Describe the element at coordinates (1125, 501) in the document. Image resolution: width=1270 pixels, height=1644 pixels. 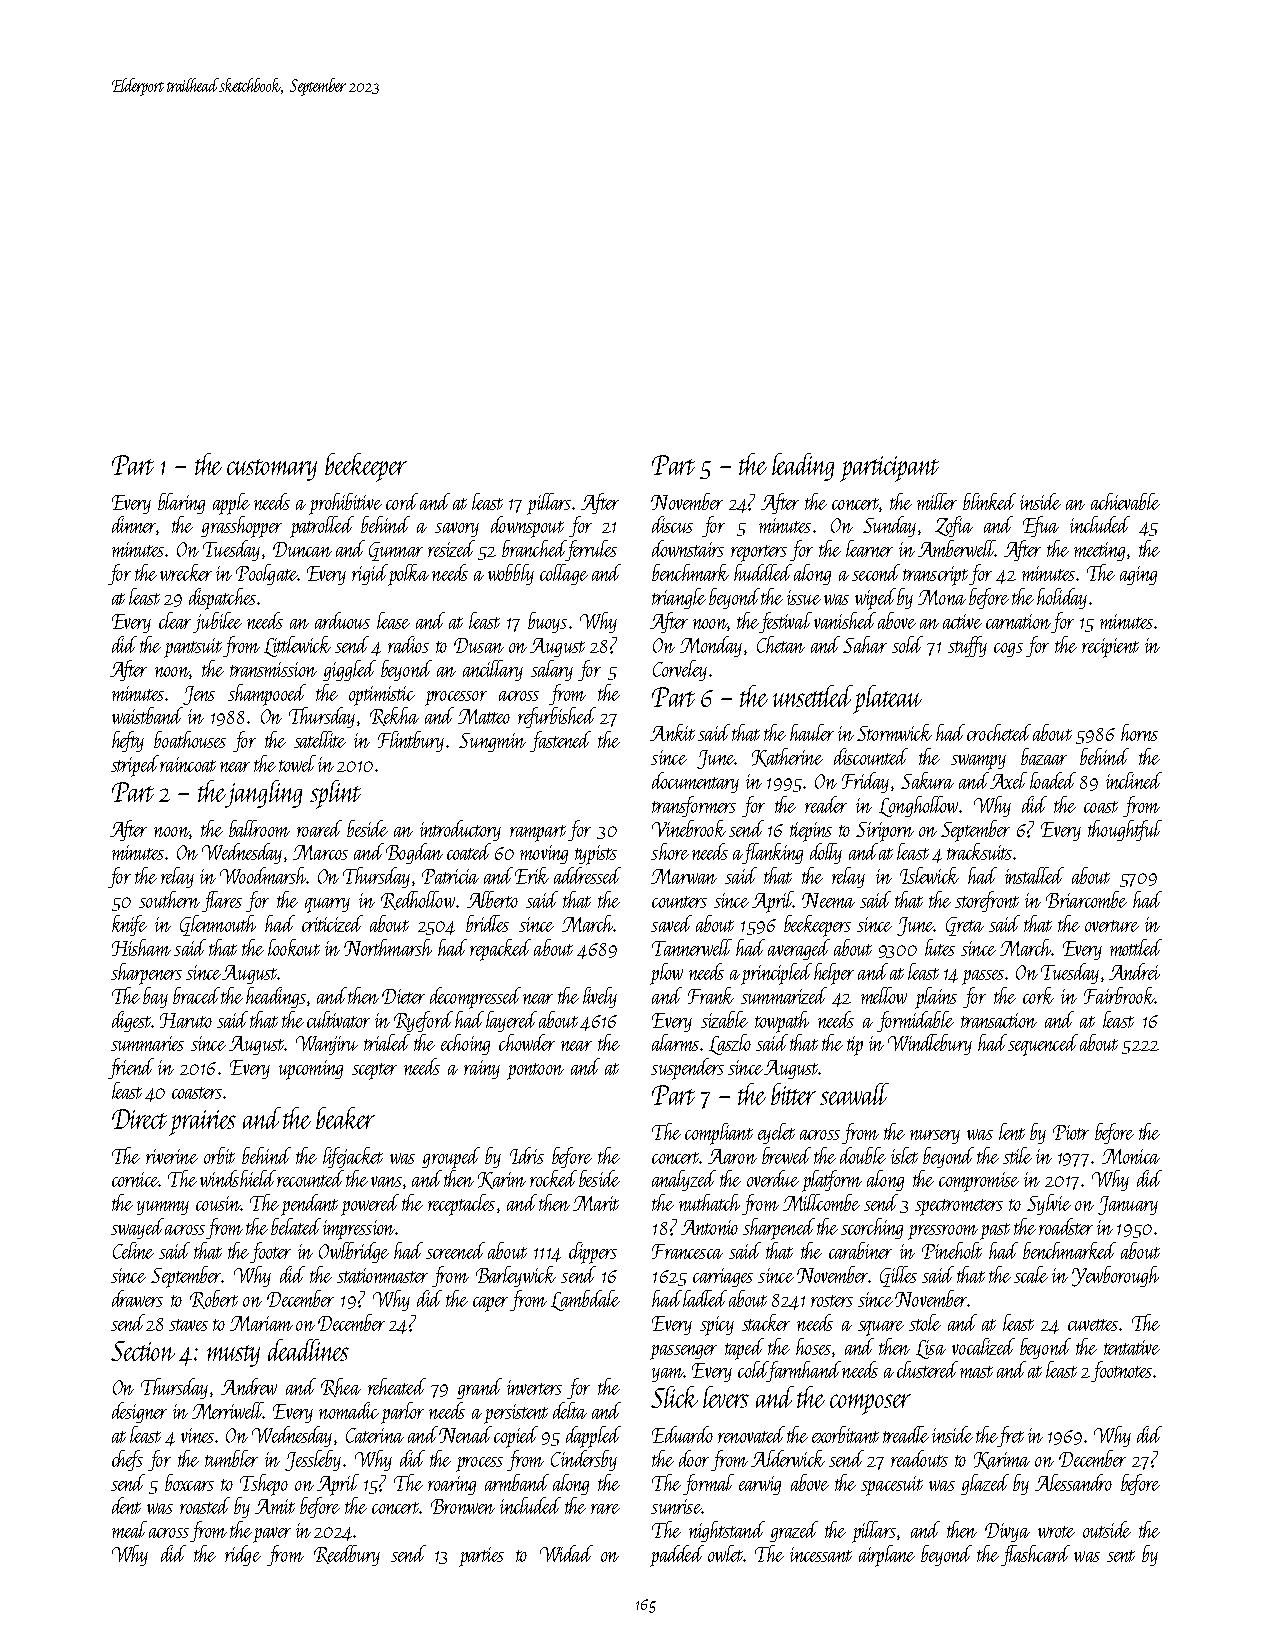
I see `achievable` at that location.
